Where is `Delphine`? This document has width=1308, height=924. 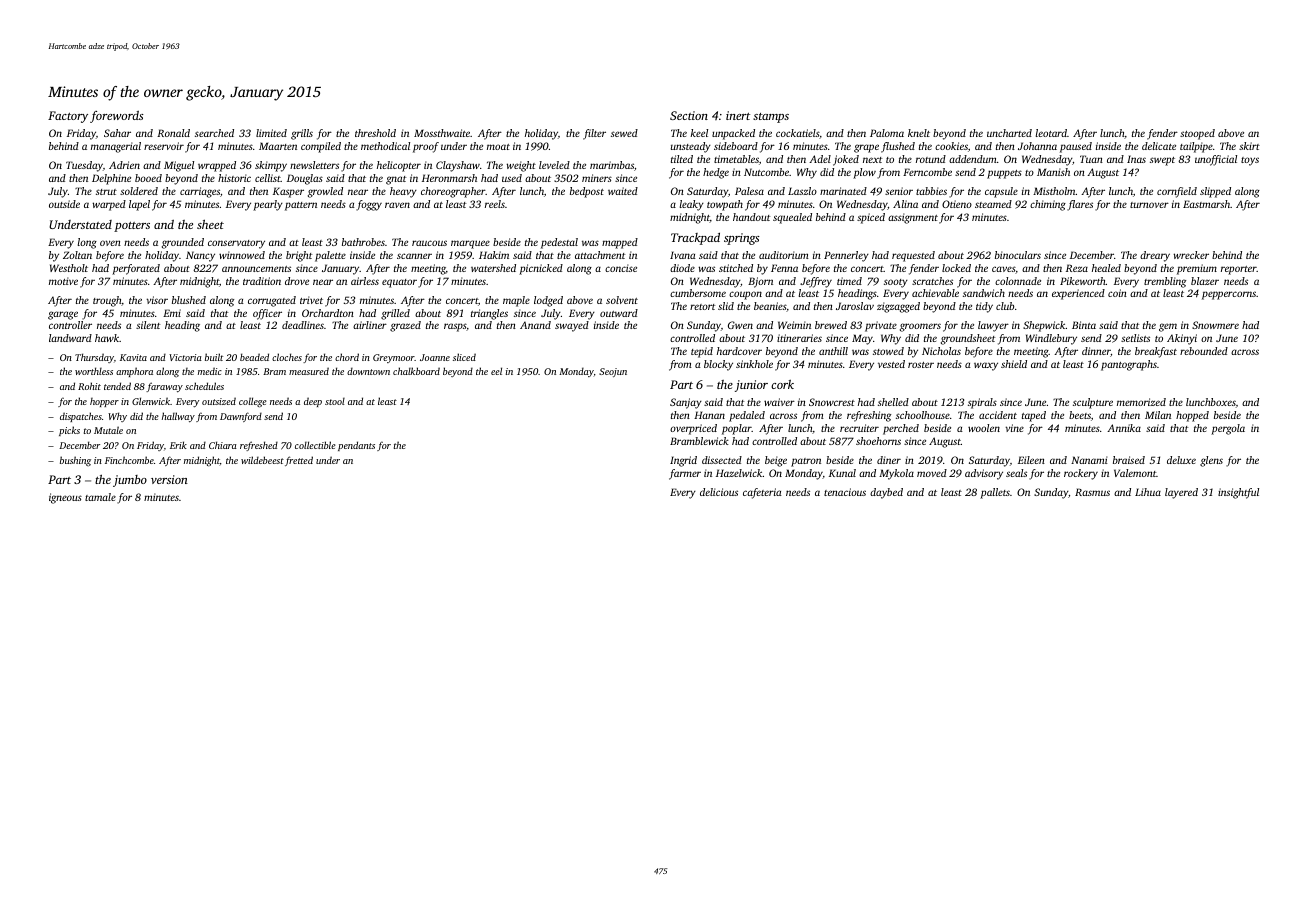 Delphine is located at coordinates (111, 179).
